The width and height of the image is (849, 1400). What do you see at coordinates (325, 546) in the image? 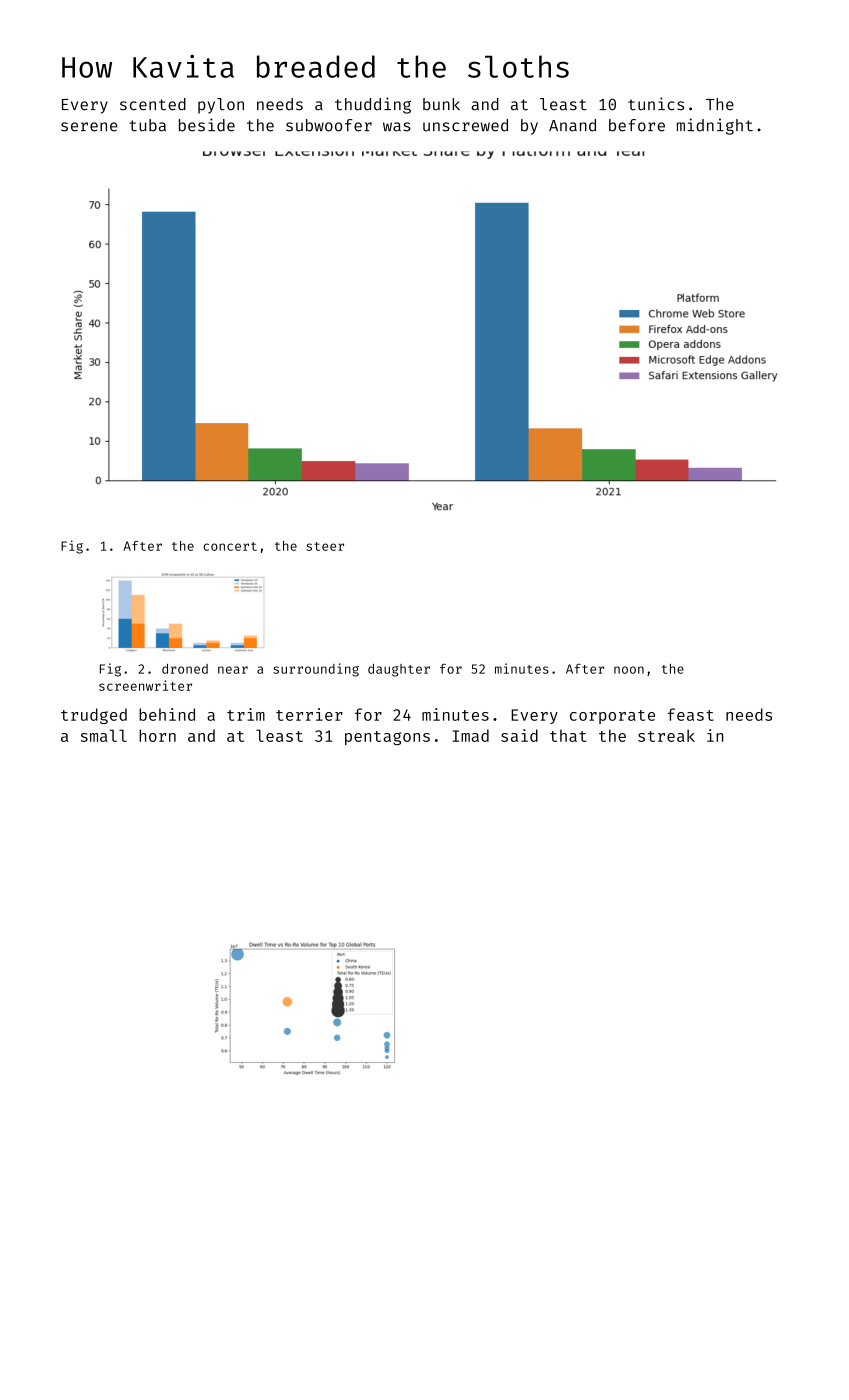
I see `steer` at bounding box center [325, 546].
